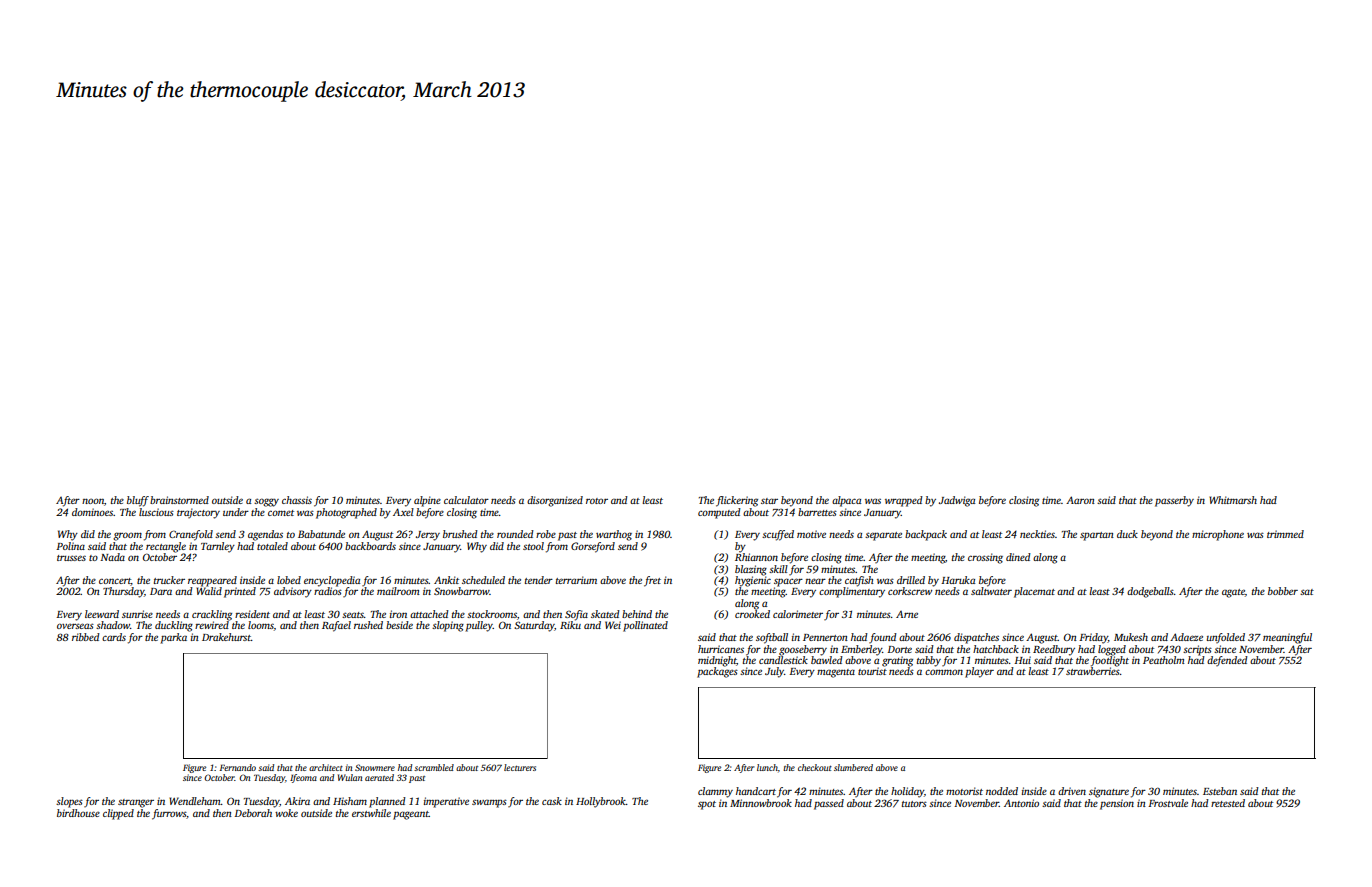  I want to click on packages, so click(717, 672).
